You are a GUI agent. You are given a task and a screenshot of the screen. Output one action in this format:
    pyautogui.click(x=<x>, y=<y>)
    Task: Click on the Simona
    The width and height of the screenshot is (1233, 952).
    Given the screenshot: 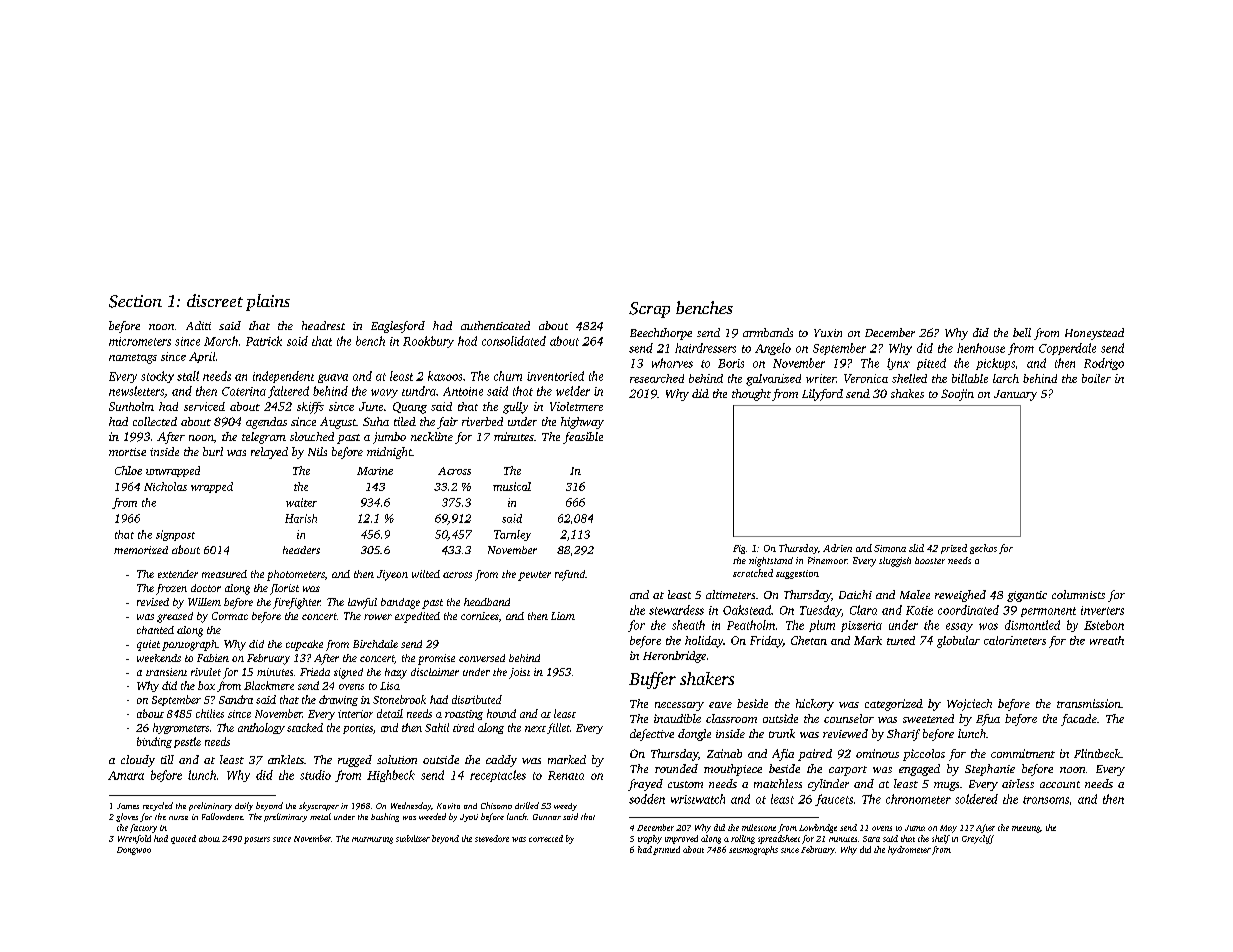 What is the action you would take?
    pyautogui.click(x=890, y=548)
